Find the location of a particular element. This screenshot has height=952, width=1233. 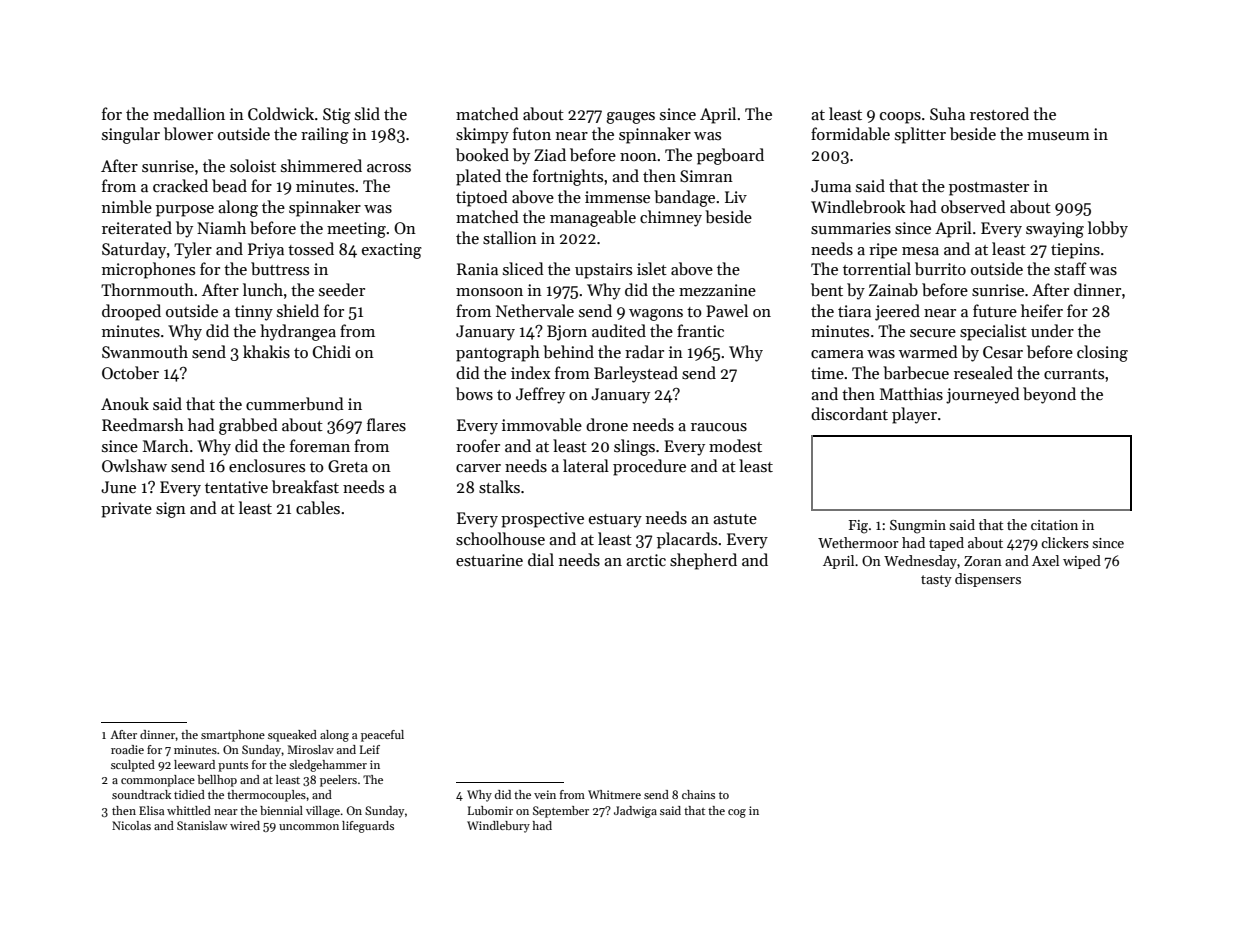

gauges is located at coordinates (630, 118).
